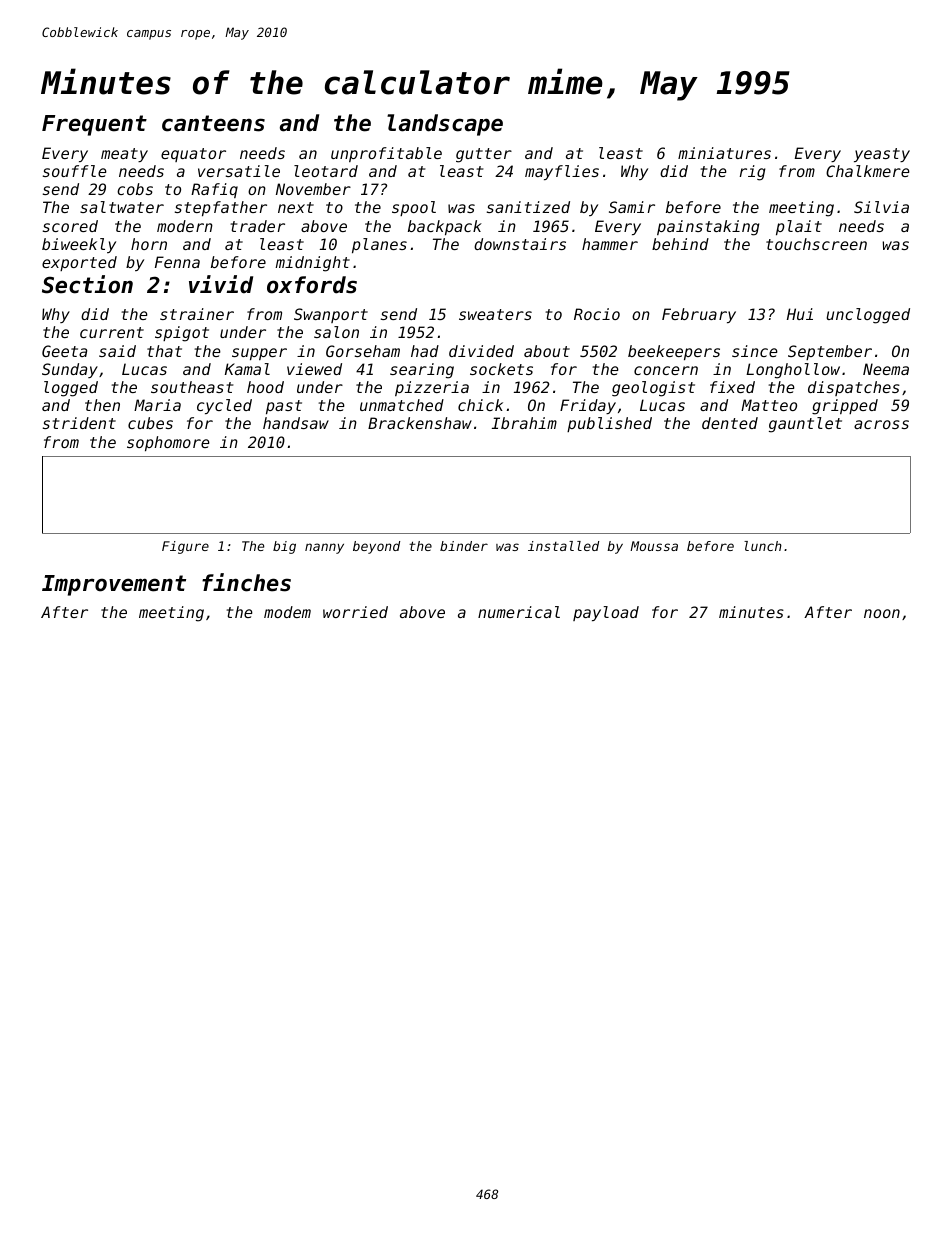 This image has width=952, height=1233. Describe the element at coordinates (730, 423) in the image. I see `dented` at that location.
